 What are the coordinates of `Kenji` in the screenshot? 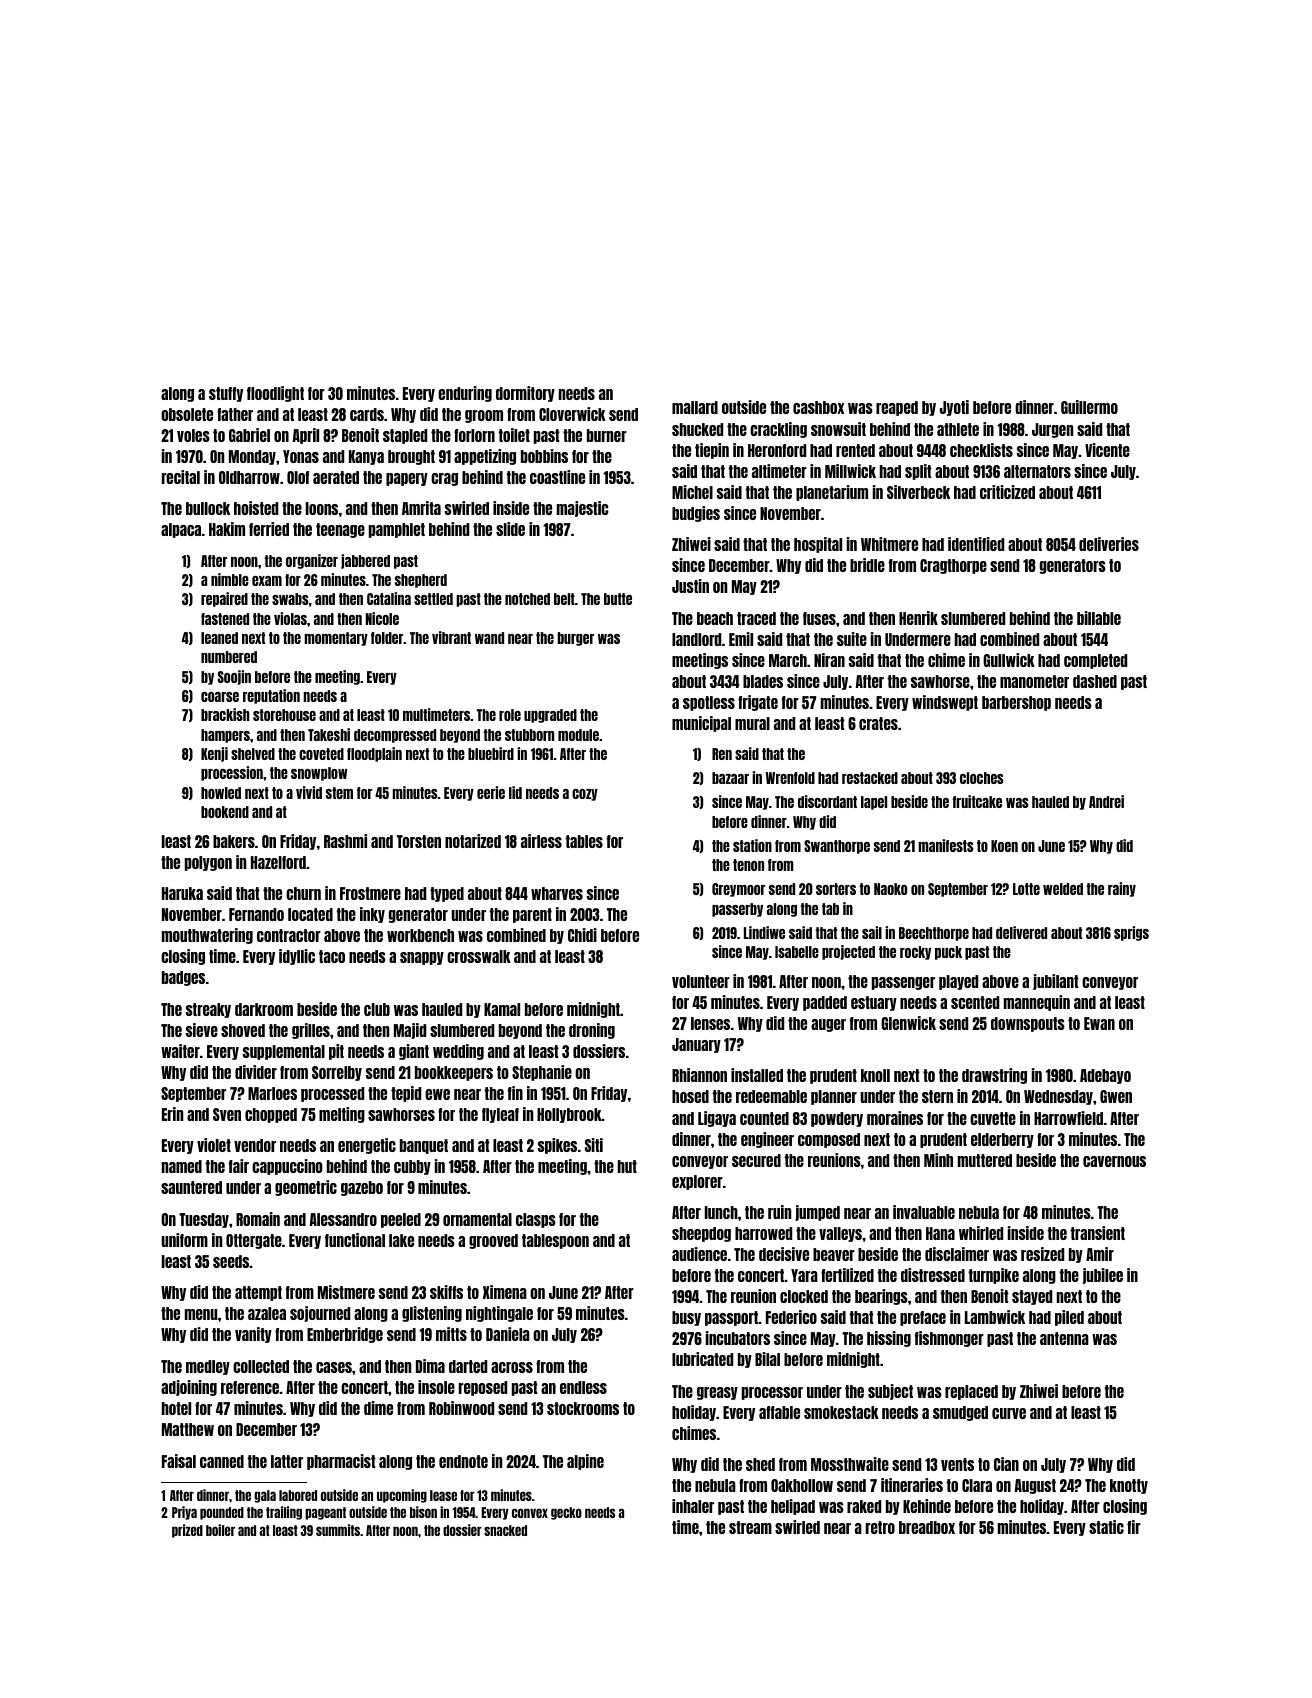 It's located at (214, 754).
